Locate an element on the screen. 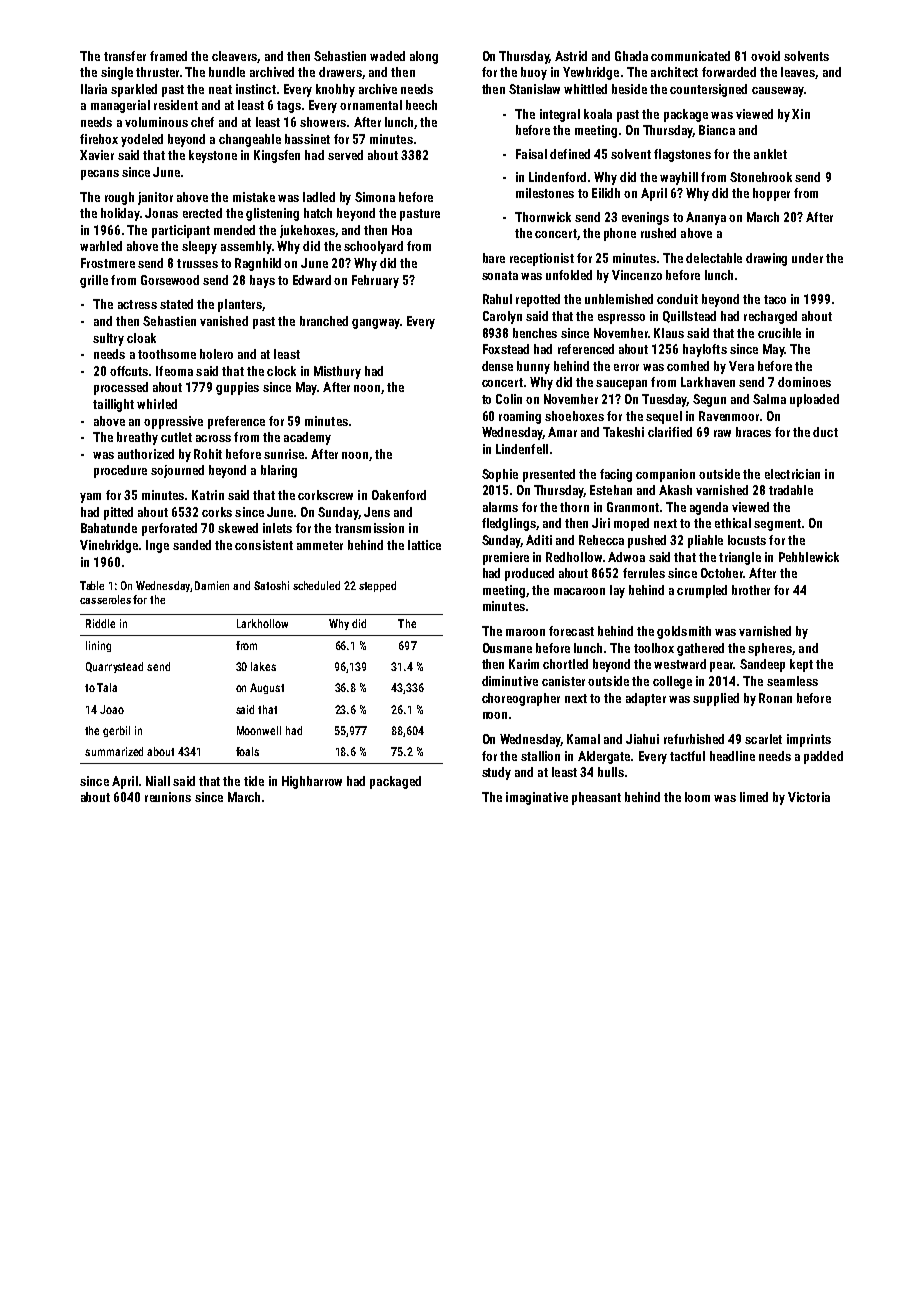 The image size is (924, 1308). ornamental is located at coordinates (371, 105).
